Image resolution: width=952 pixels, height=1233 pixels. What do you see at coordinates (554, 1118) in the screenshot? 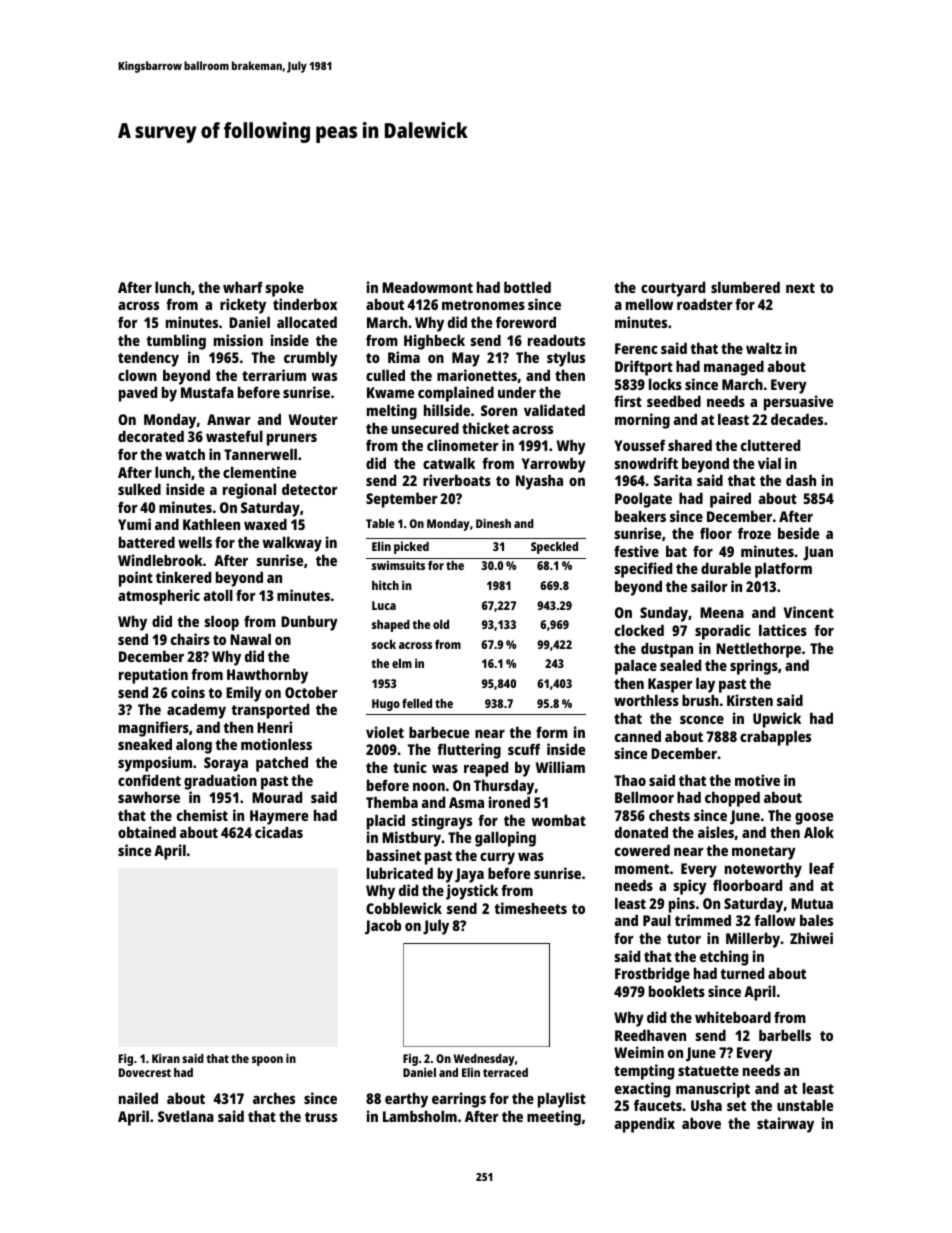
I see `meeting` at bounding box center [554, 1118].
